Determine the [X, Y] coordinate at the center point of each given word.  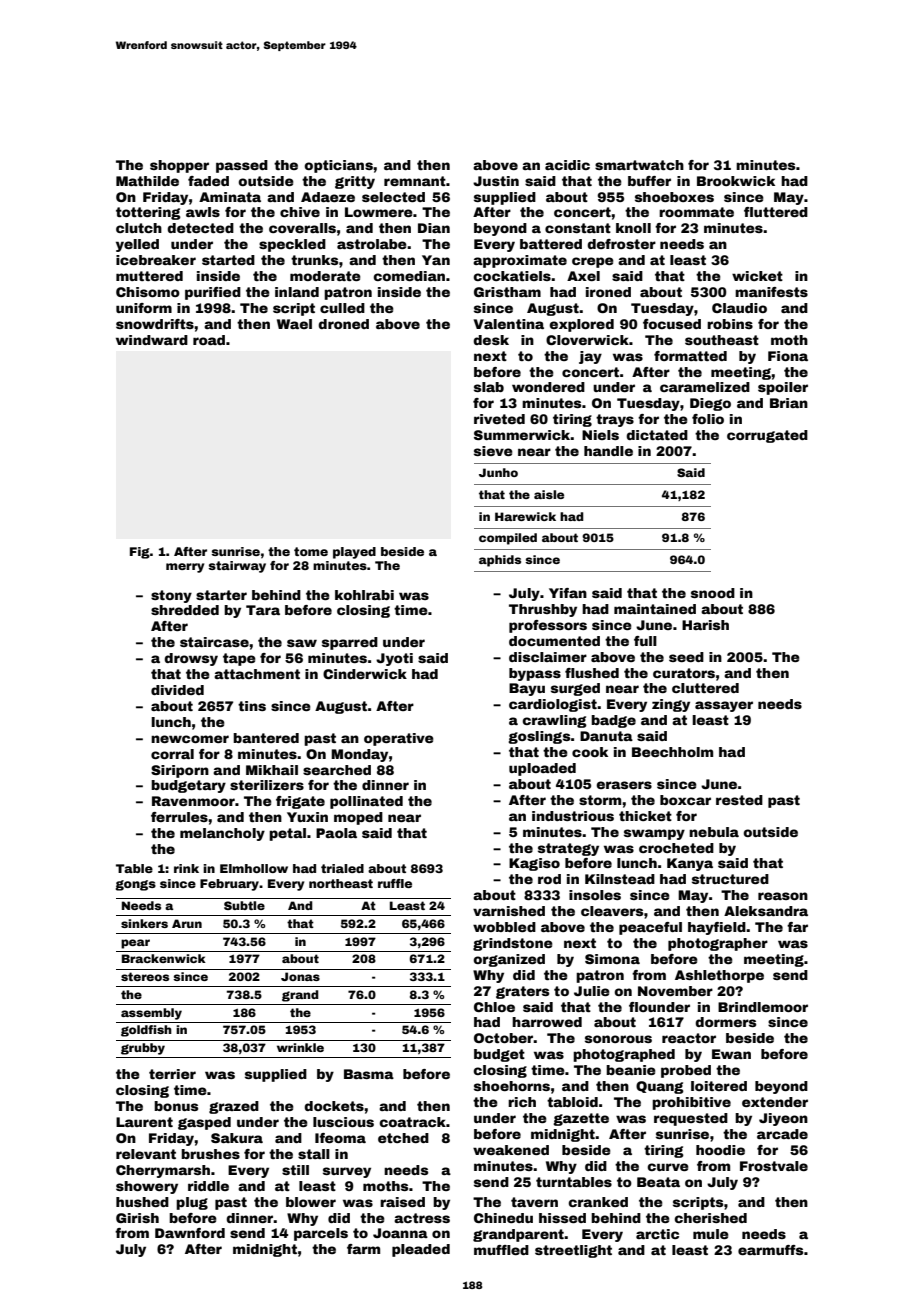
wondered [548, 387]
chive [300, 212]
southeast [722, 340]
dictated [657, 435]
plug [192, 1203]
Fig [140, 553]
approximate [520, 261]
